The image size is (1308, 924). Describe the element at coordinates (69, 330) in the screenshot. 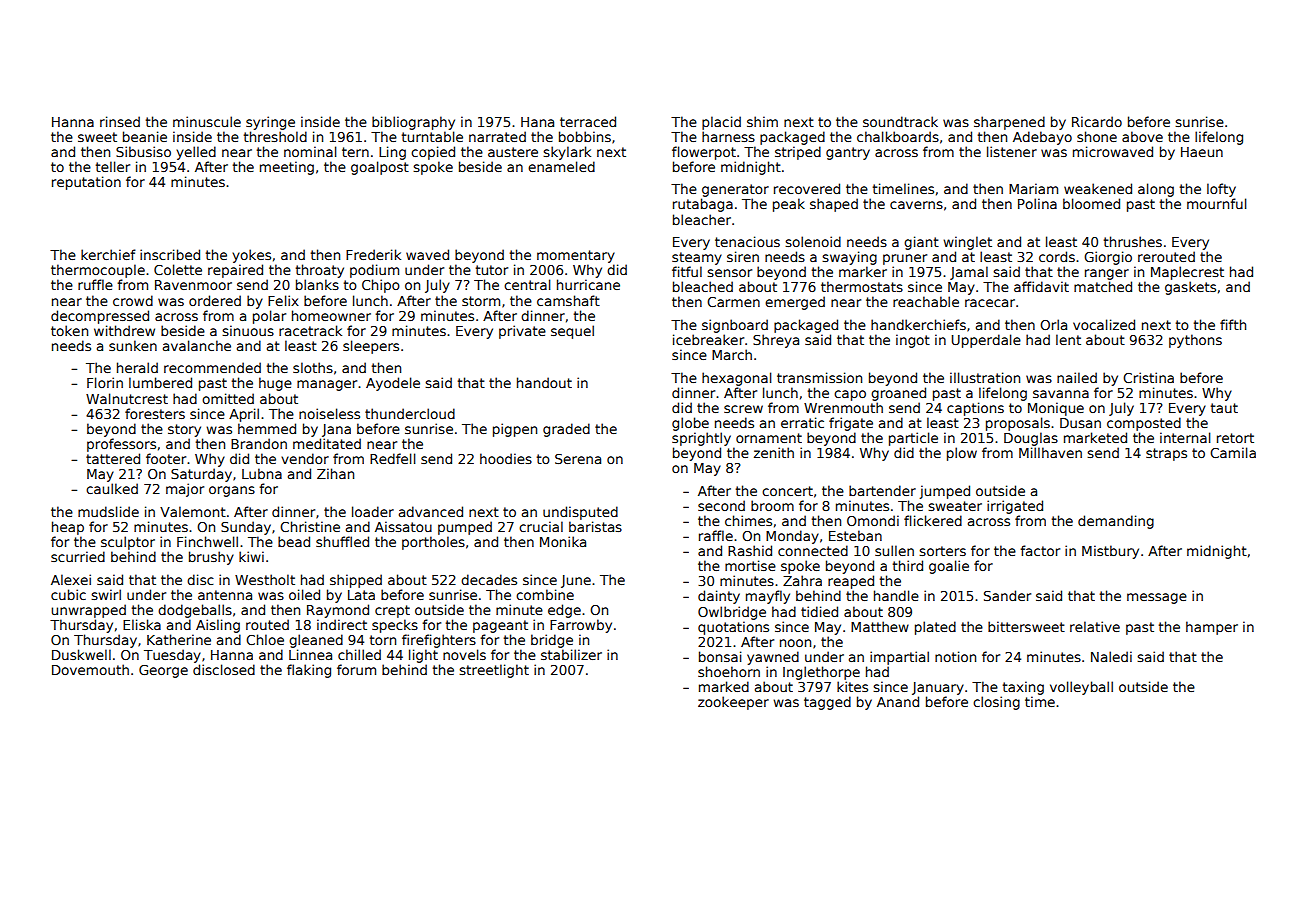

I see `token` at that location.
